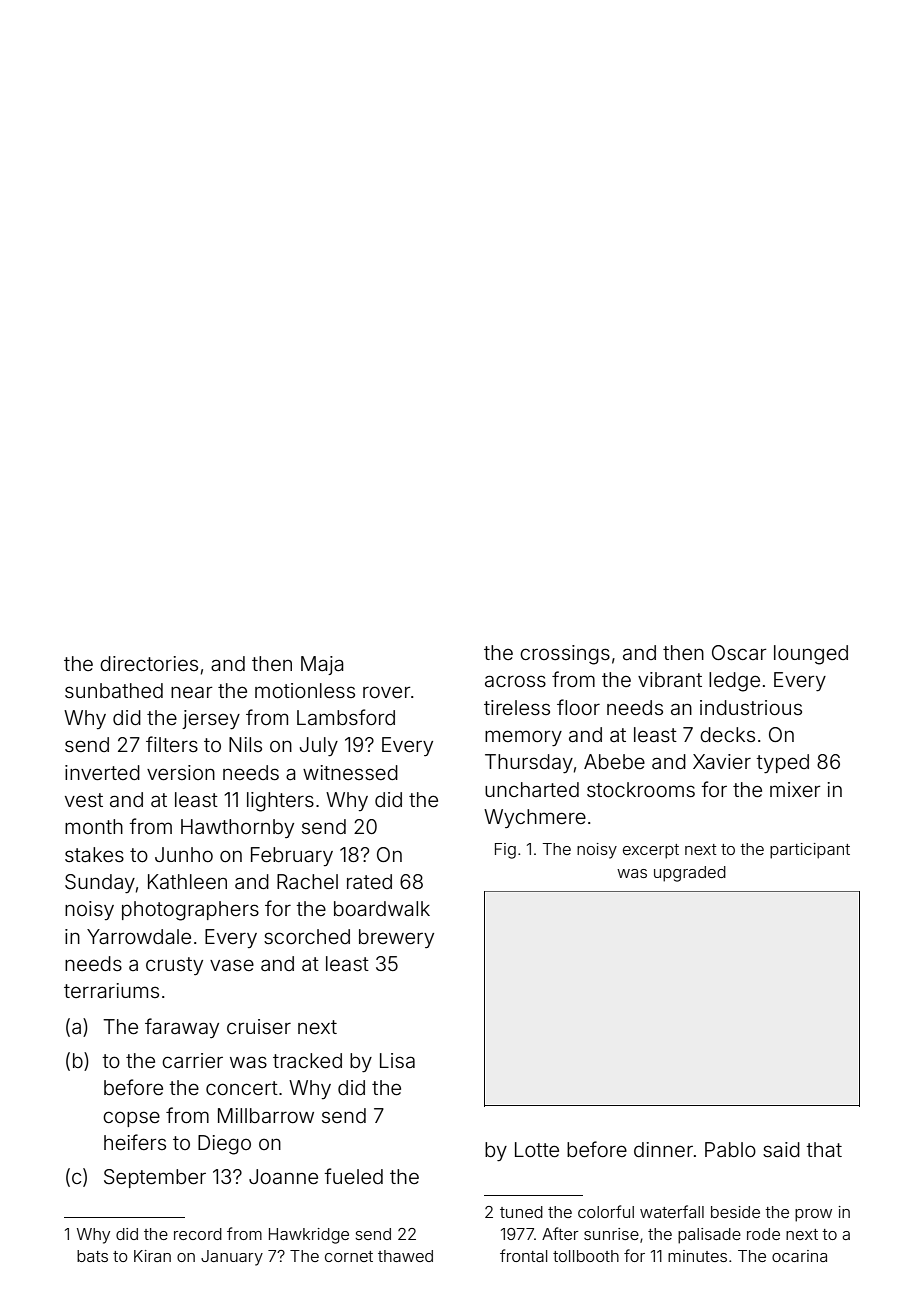 This document has width=924, height=1314. I want to click on across, so click(515, 681).
